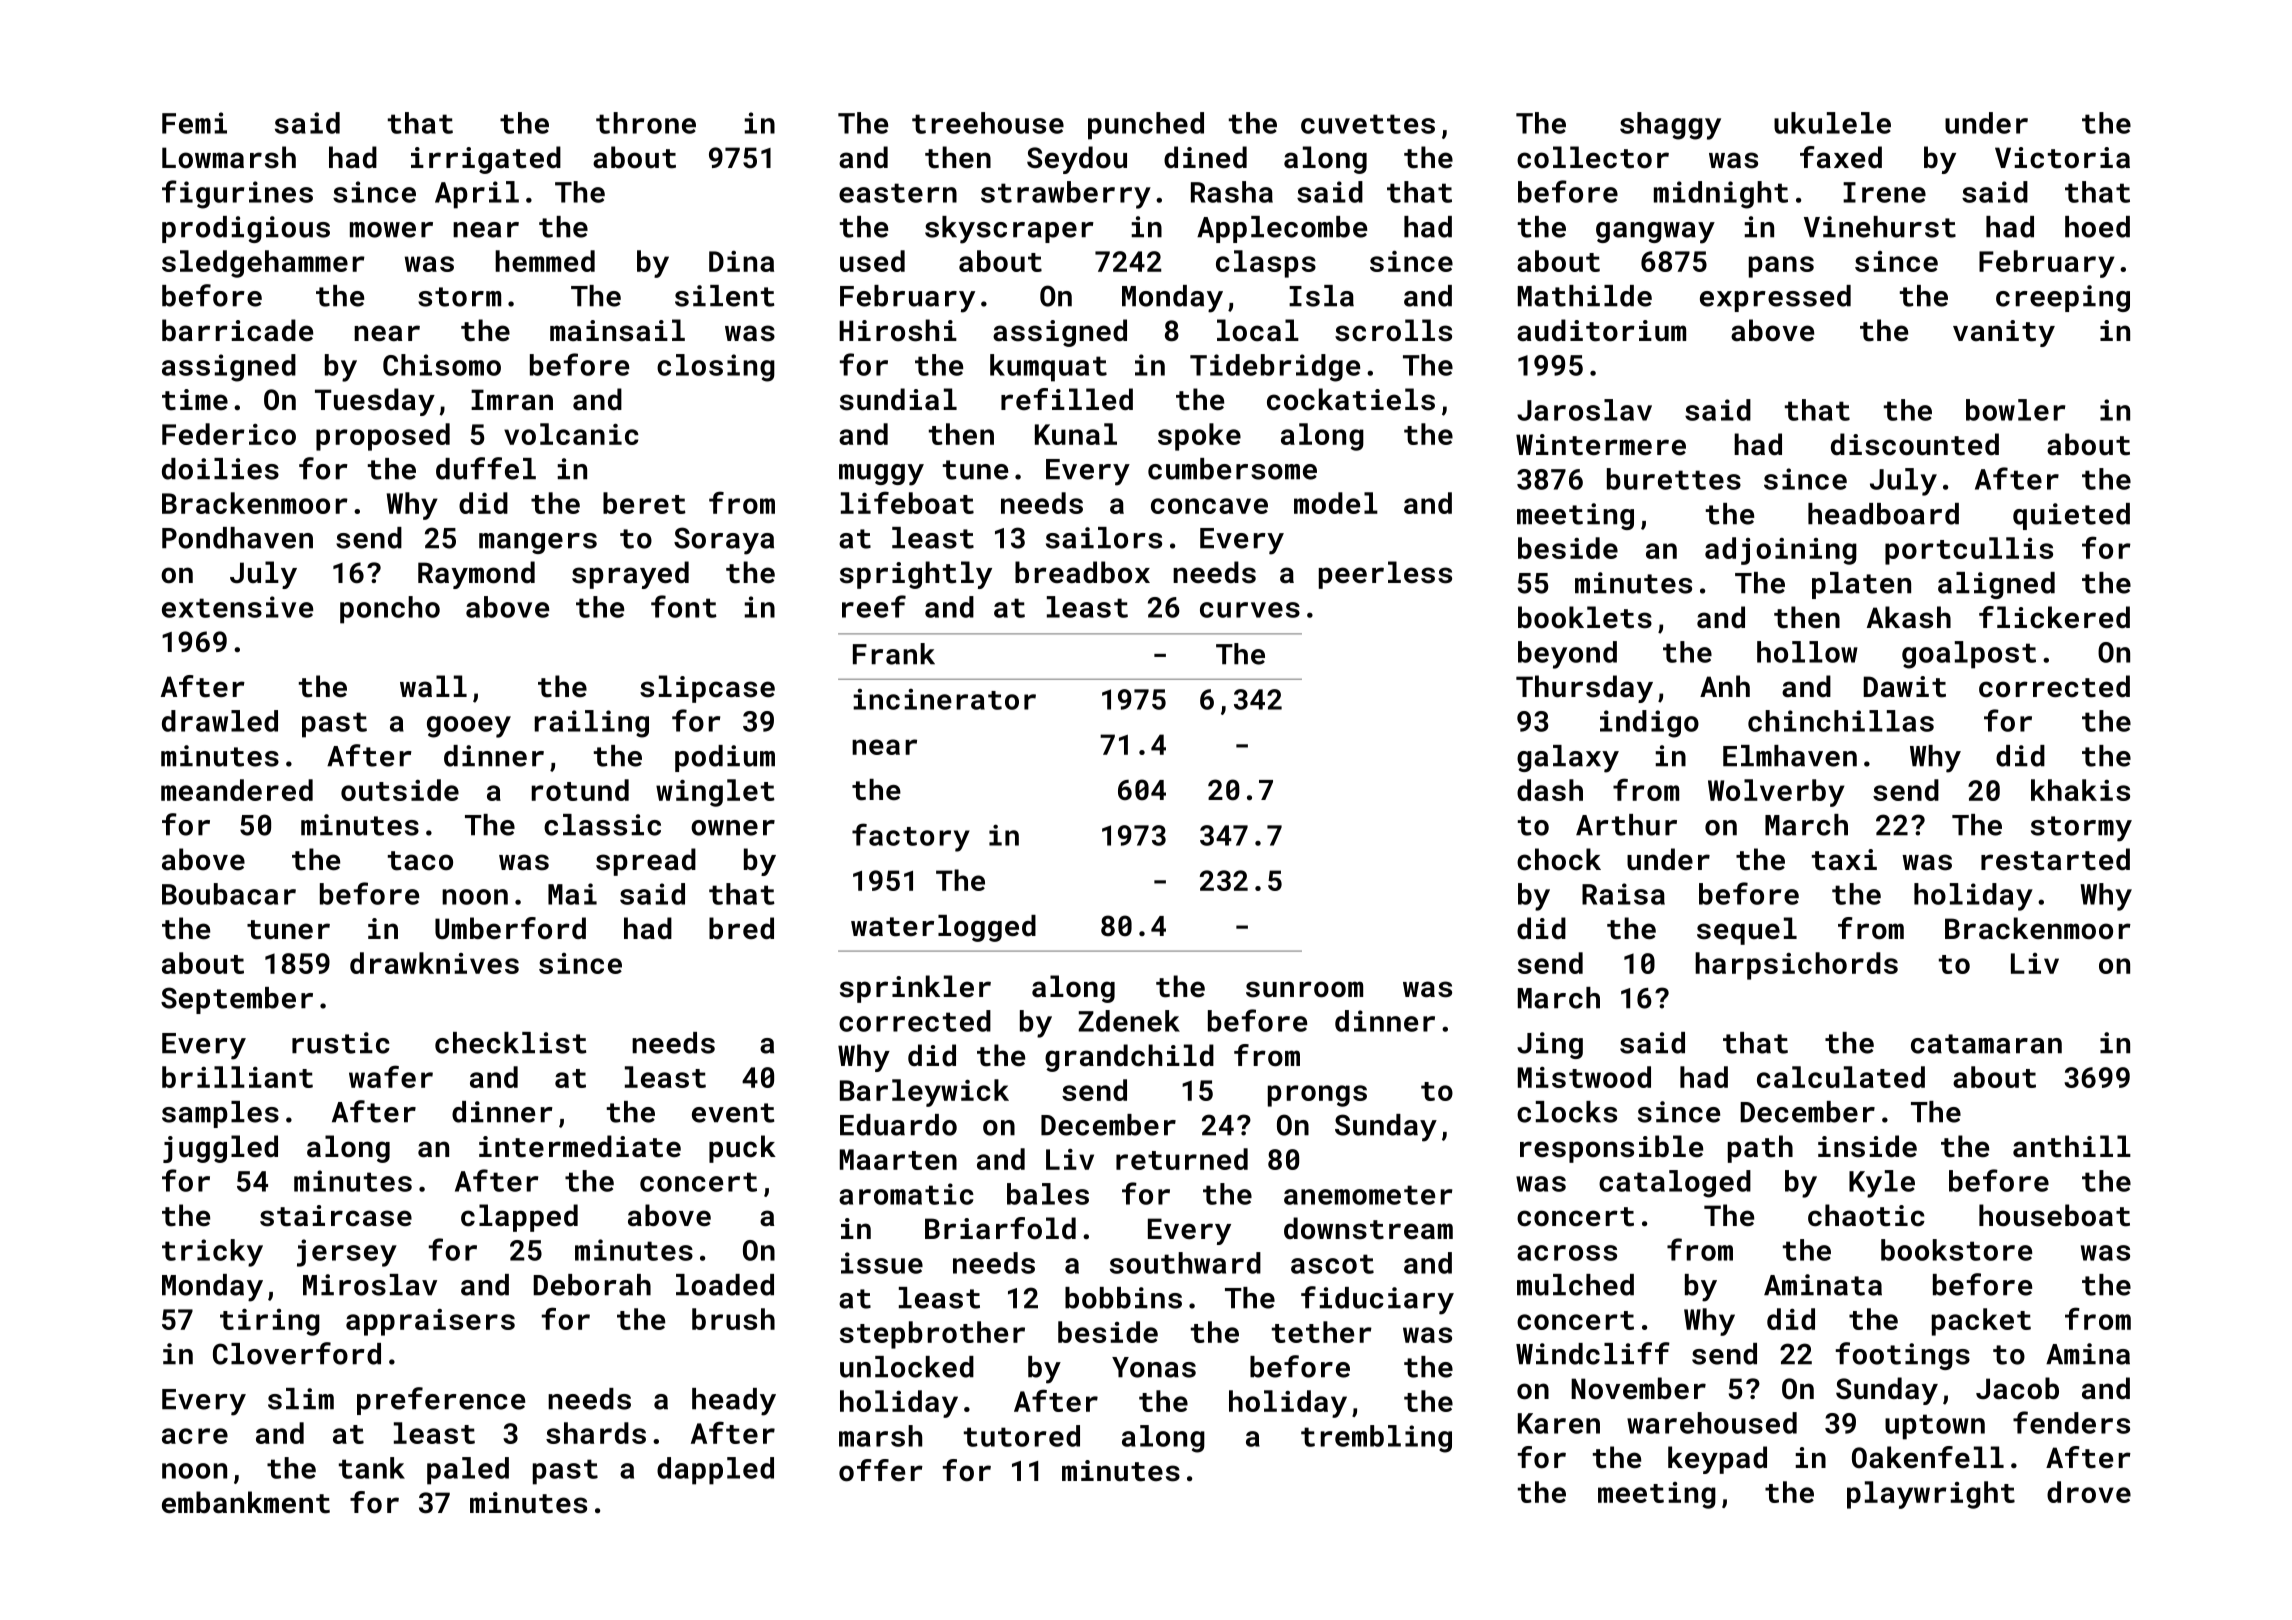 Image resolution: width=2292 pixels, height=1620 pixels. What do you see at coordinates (1368, 124) in the document?
I see `cuvettes` at bounding box center [1368, 124].
